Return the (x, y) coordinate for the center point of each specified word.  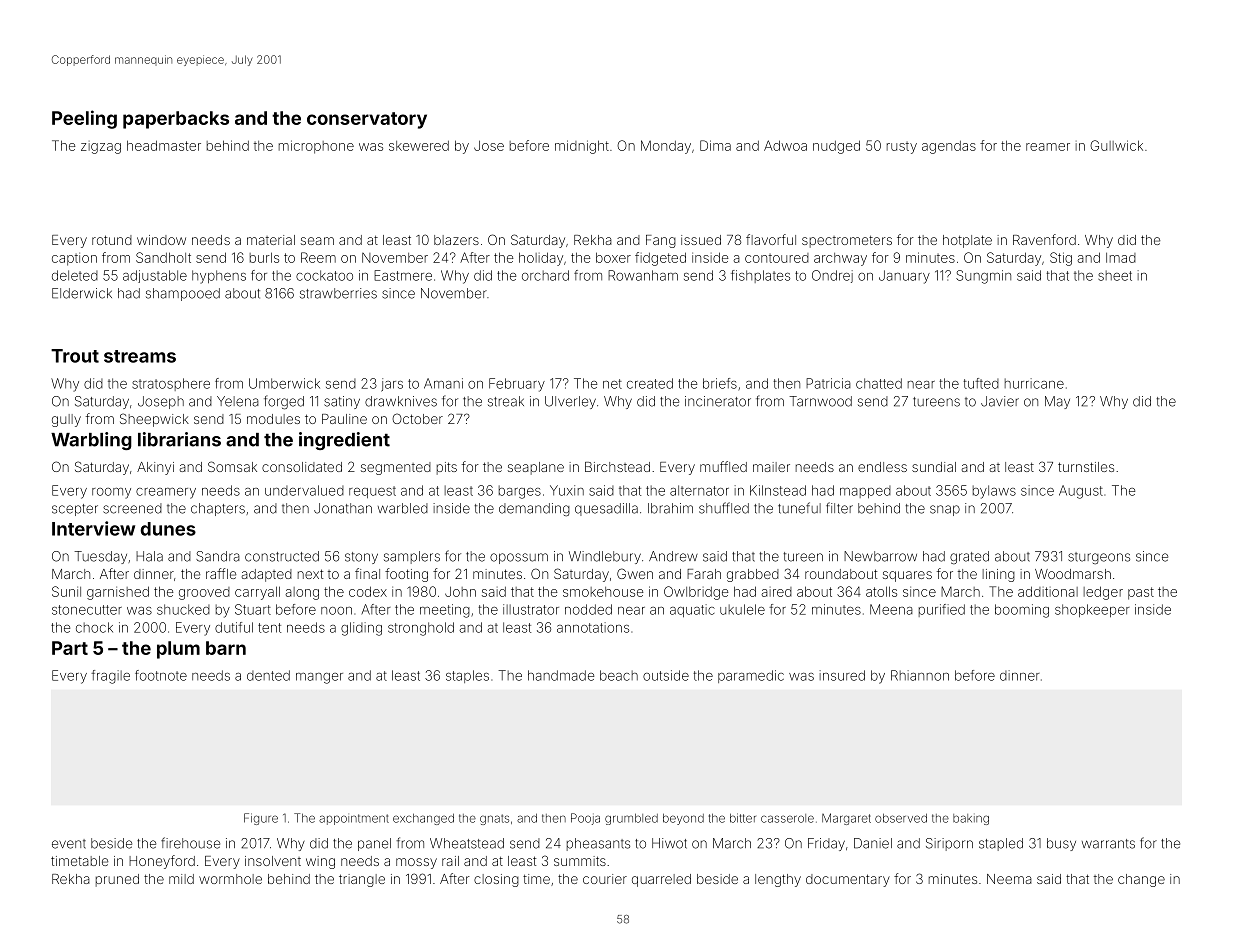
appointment (354, 819)
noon (336, 611)
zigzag (101, 148)
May (1057, 402)
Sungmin (983, 277)
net (612, 384)
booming (1022, 611)
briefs (720, 383)
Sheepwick (154, 420)
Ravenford (1044, 239)
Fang (661, 241)
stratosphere (171, 384)
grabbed (753, 575)
